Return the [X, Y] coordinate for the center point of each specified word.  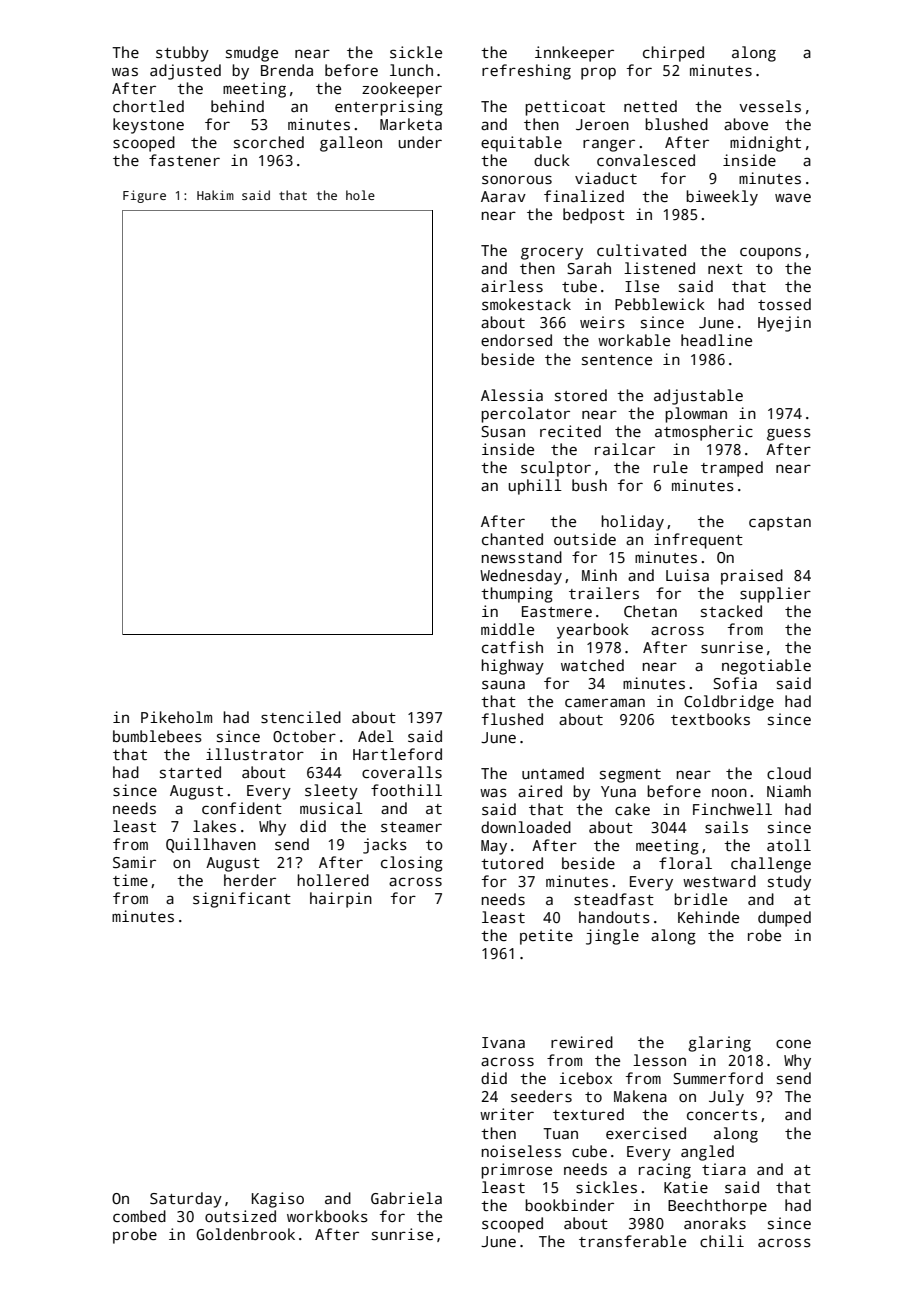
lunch [411, 70]
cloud [789, 773]
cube [589, 1151]
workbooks [327, 1216]
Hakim [215, 195]
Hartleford [397, 754]
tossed [784, 304]
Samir [134, 862]
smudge [252, 54]
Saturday [186, 1200]
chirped [673, 54]
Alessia [512, 395]
